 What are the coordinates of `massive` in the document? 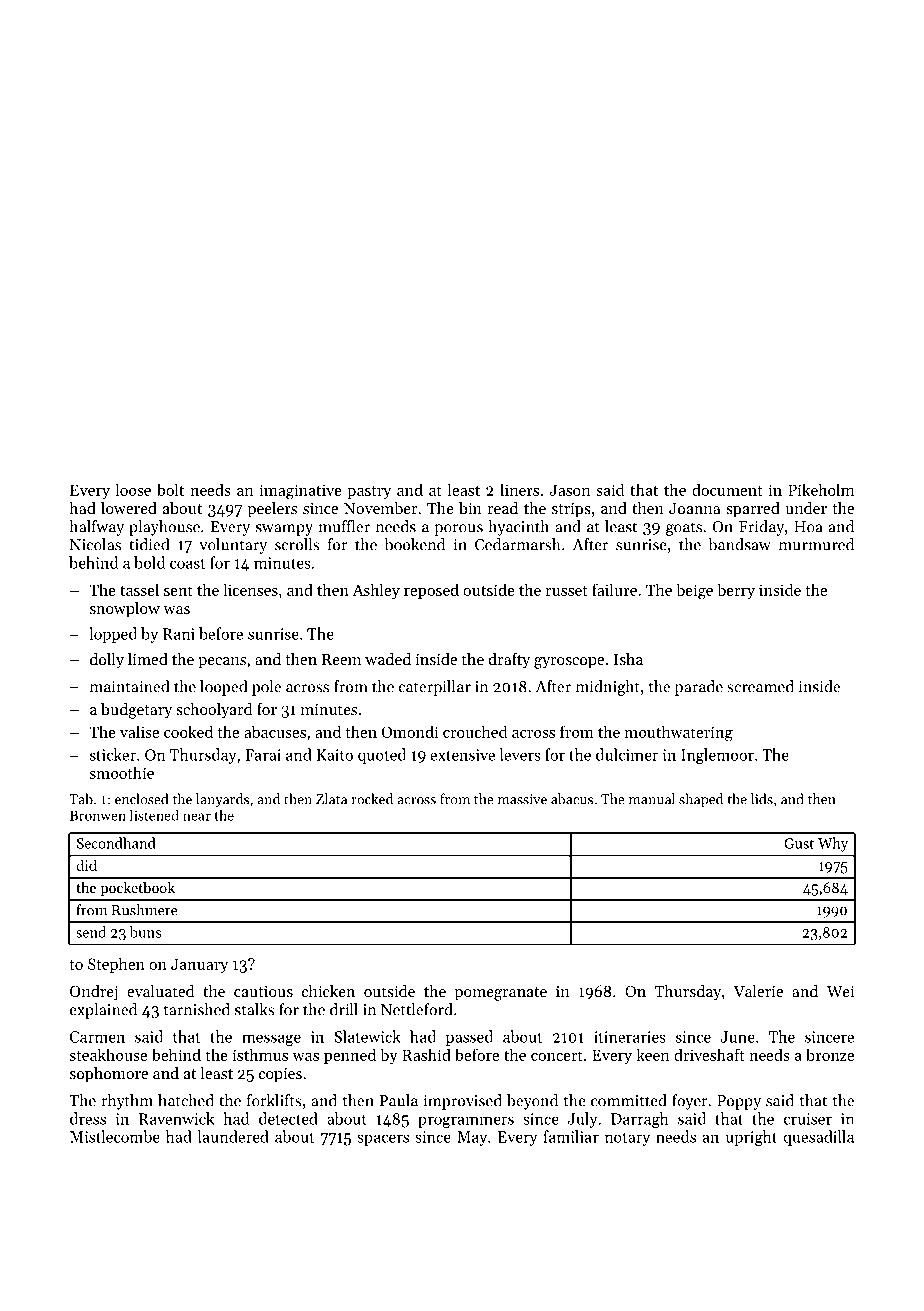 It's located at (522, 799).
